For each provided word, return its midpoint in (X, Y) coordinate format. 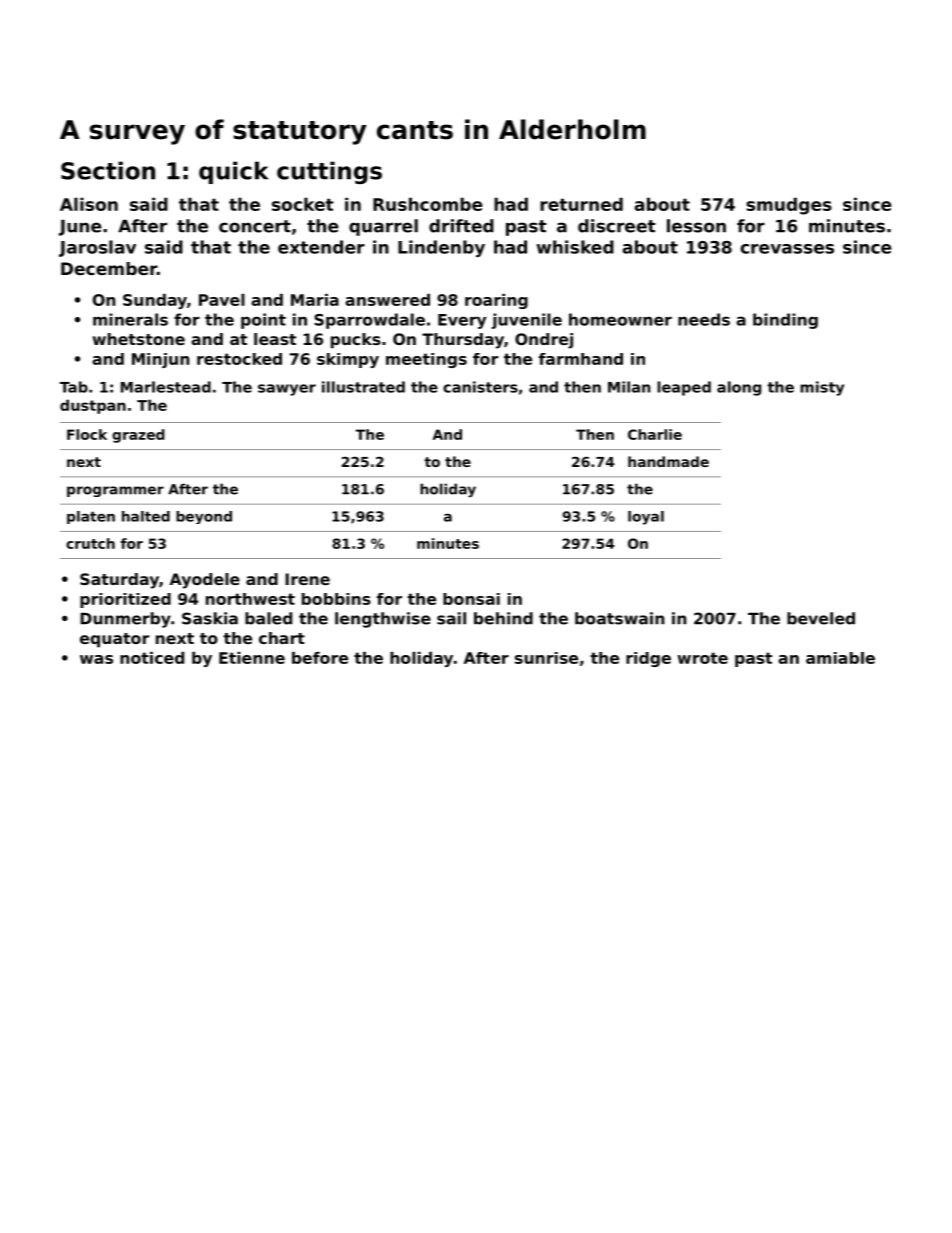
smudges (789, 206)
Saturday (119, 581)
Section (108, 170)
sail (451, 618)
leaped (684, 388)
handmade (668, 461)
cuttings (329, 172)
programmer (115, 491)
